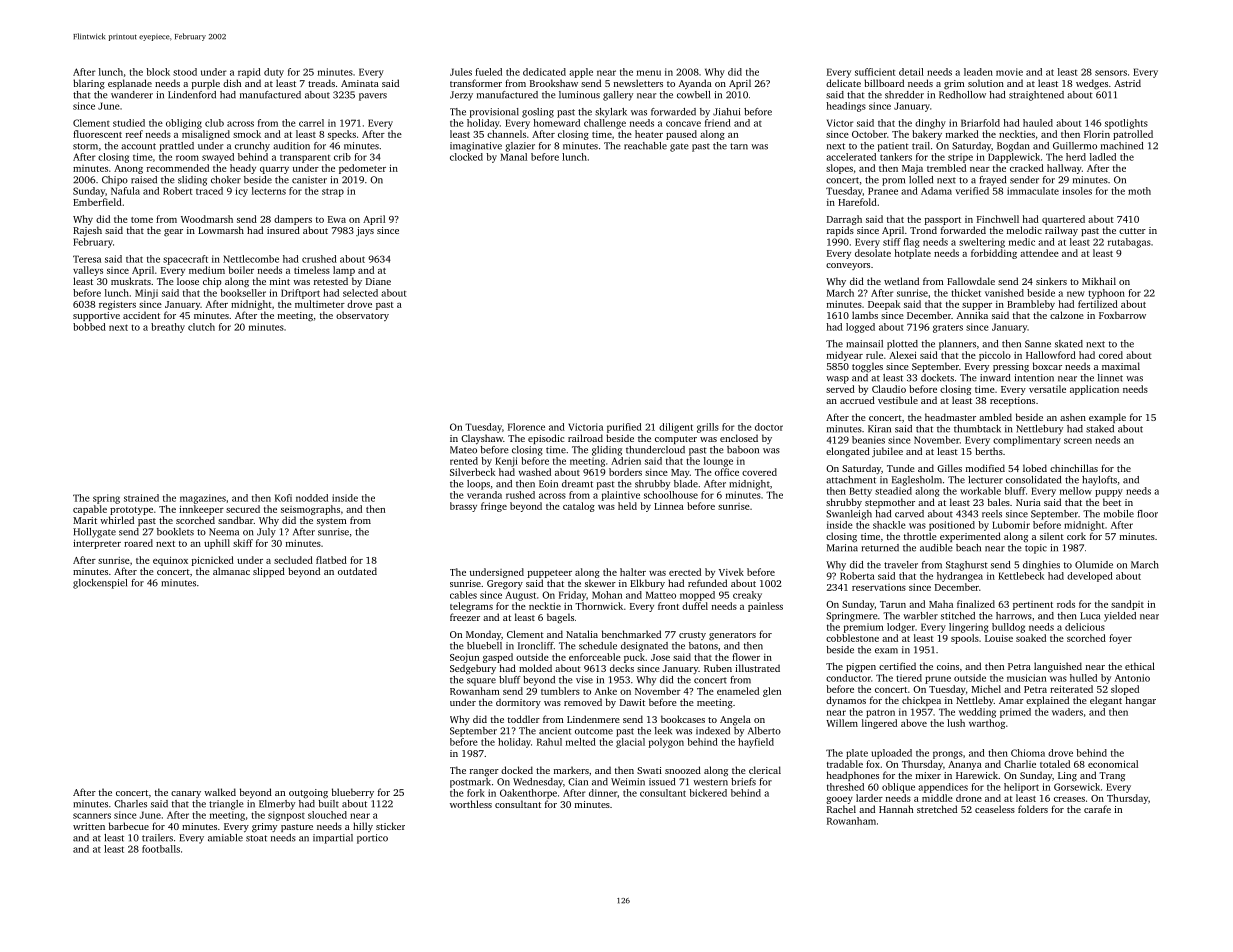 Image resolution: width=1233 pixels, height=952 pixels. Describe the element at coordinates (186, 794) in the page. I see `canary` at that location.
